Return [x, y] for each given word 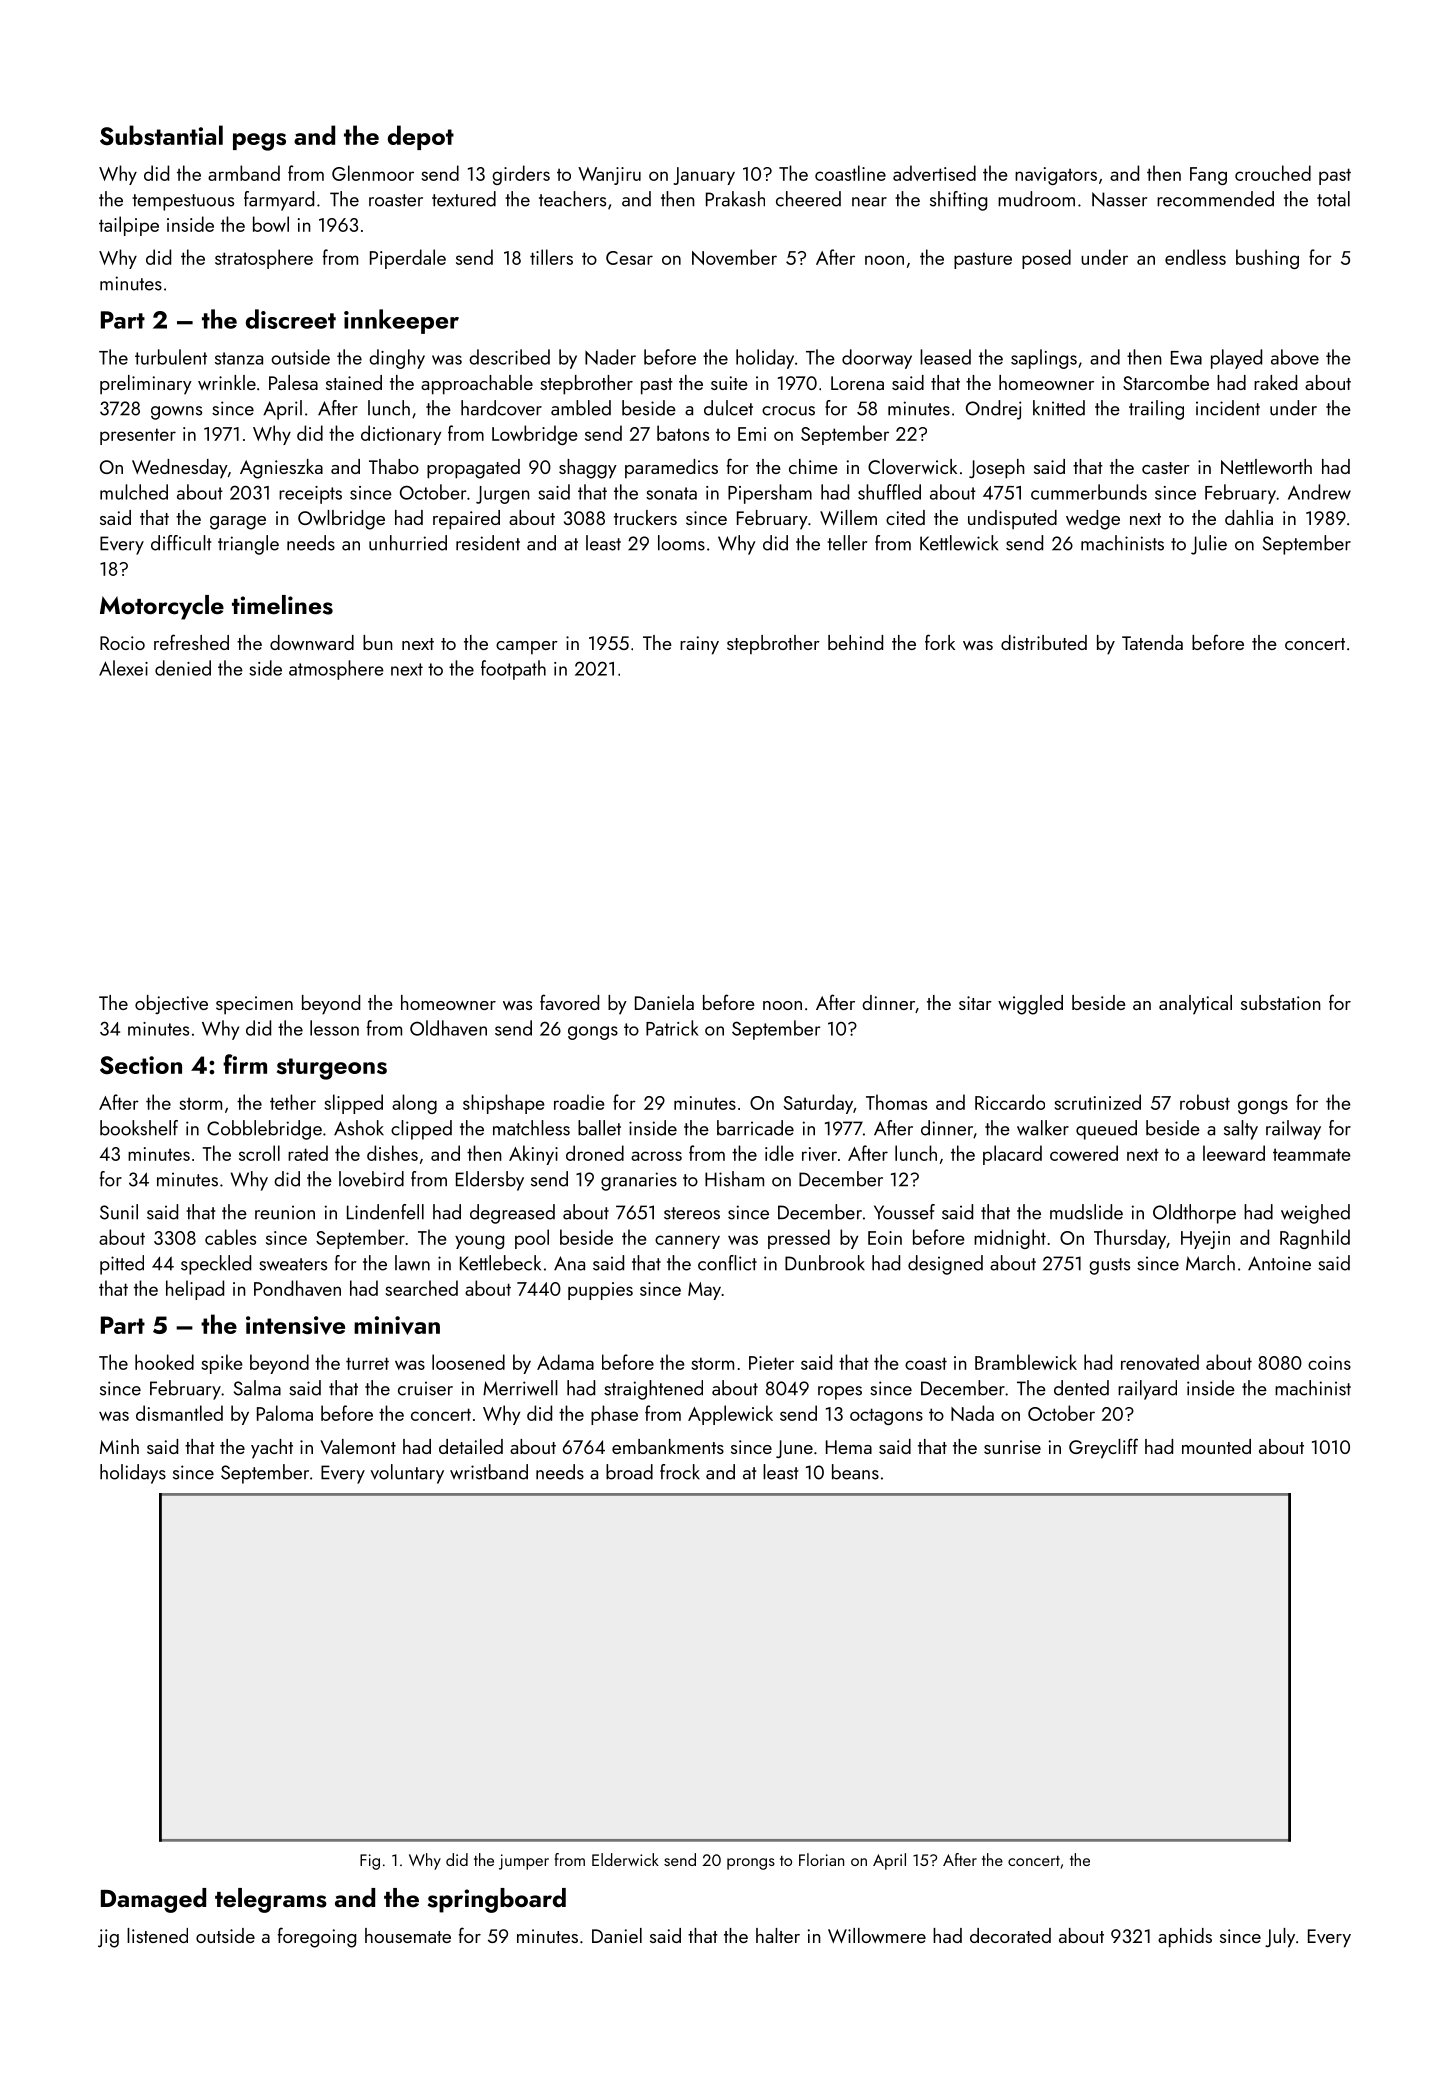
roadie [579, 1102]
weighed [1315, 1214]
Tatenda [1152, 642]
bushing [1267, 259]
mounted [1216, 1446]
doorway [877, 359]
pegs [259, 142]
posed [1046, 259]
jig [108, 1938]
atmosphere [336, 670]
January [704, 176]
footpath [513, 670]
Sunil [119, 1212]
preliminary [146, 385]
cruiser [425, 1388]
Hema [849, 1447]
